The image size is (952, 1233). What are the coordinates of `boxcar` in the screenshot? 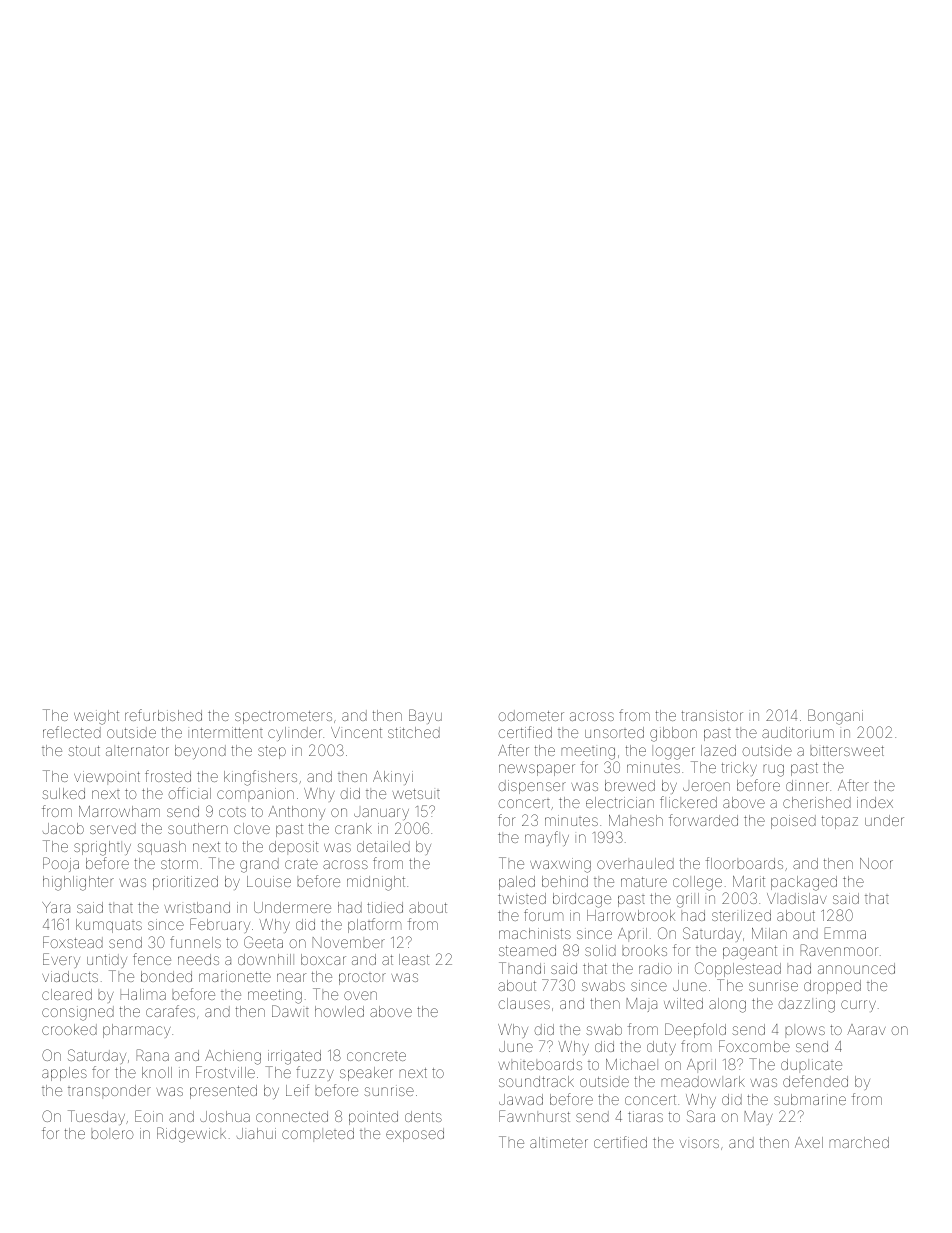 It's located at (323, 959).
